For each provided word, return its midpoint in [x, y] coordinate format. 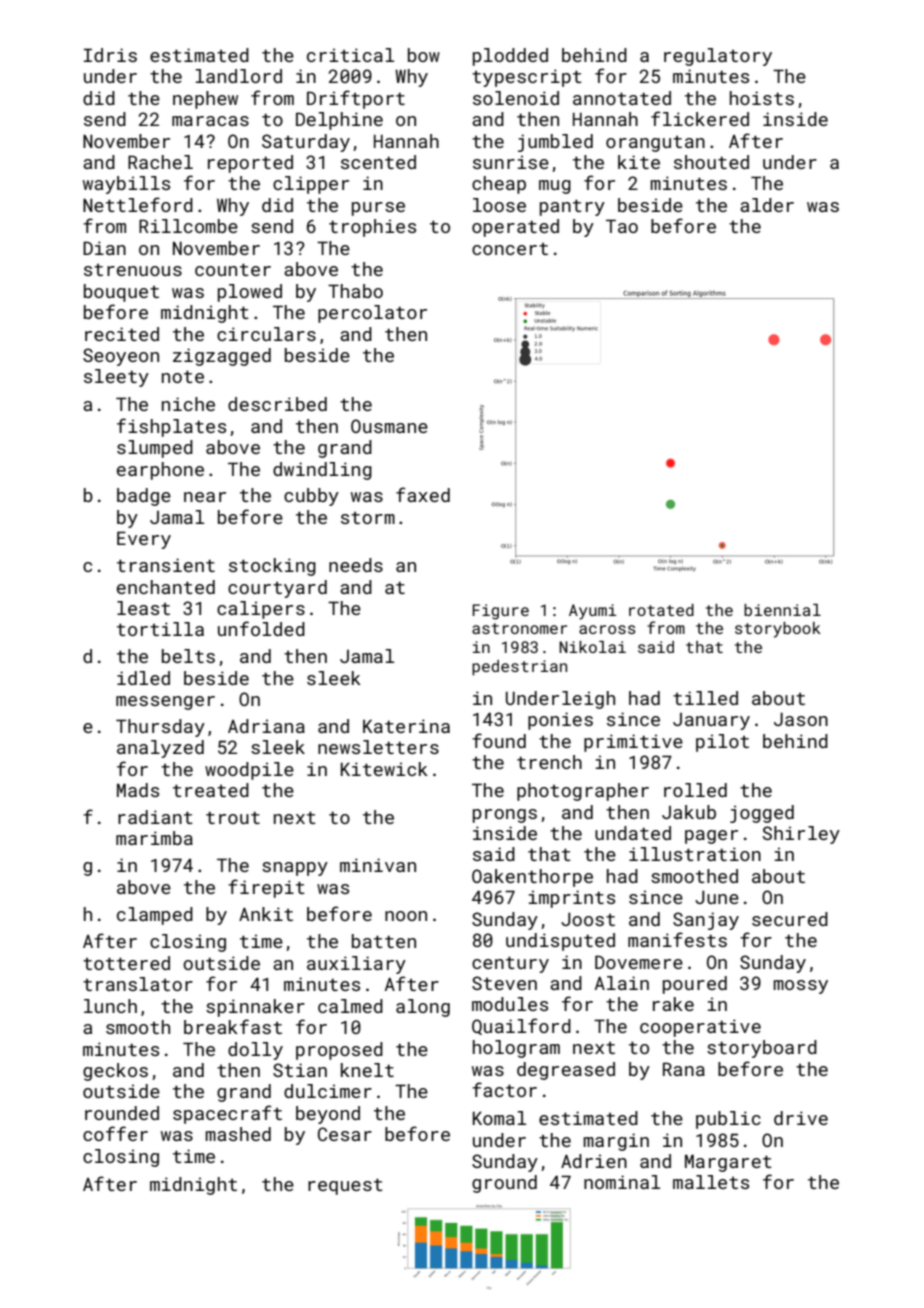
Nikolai [592, 647]
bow [424, 55]
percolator [372, 314]
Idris [110, 55]
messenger [165, 703]
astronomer [519, 628]
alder [767, 205]
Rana [684, 1069]
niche [188, 404]
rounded [122, 1113]
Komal [499, 1118]
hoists [762, 98]
